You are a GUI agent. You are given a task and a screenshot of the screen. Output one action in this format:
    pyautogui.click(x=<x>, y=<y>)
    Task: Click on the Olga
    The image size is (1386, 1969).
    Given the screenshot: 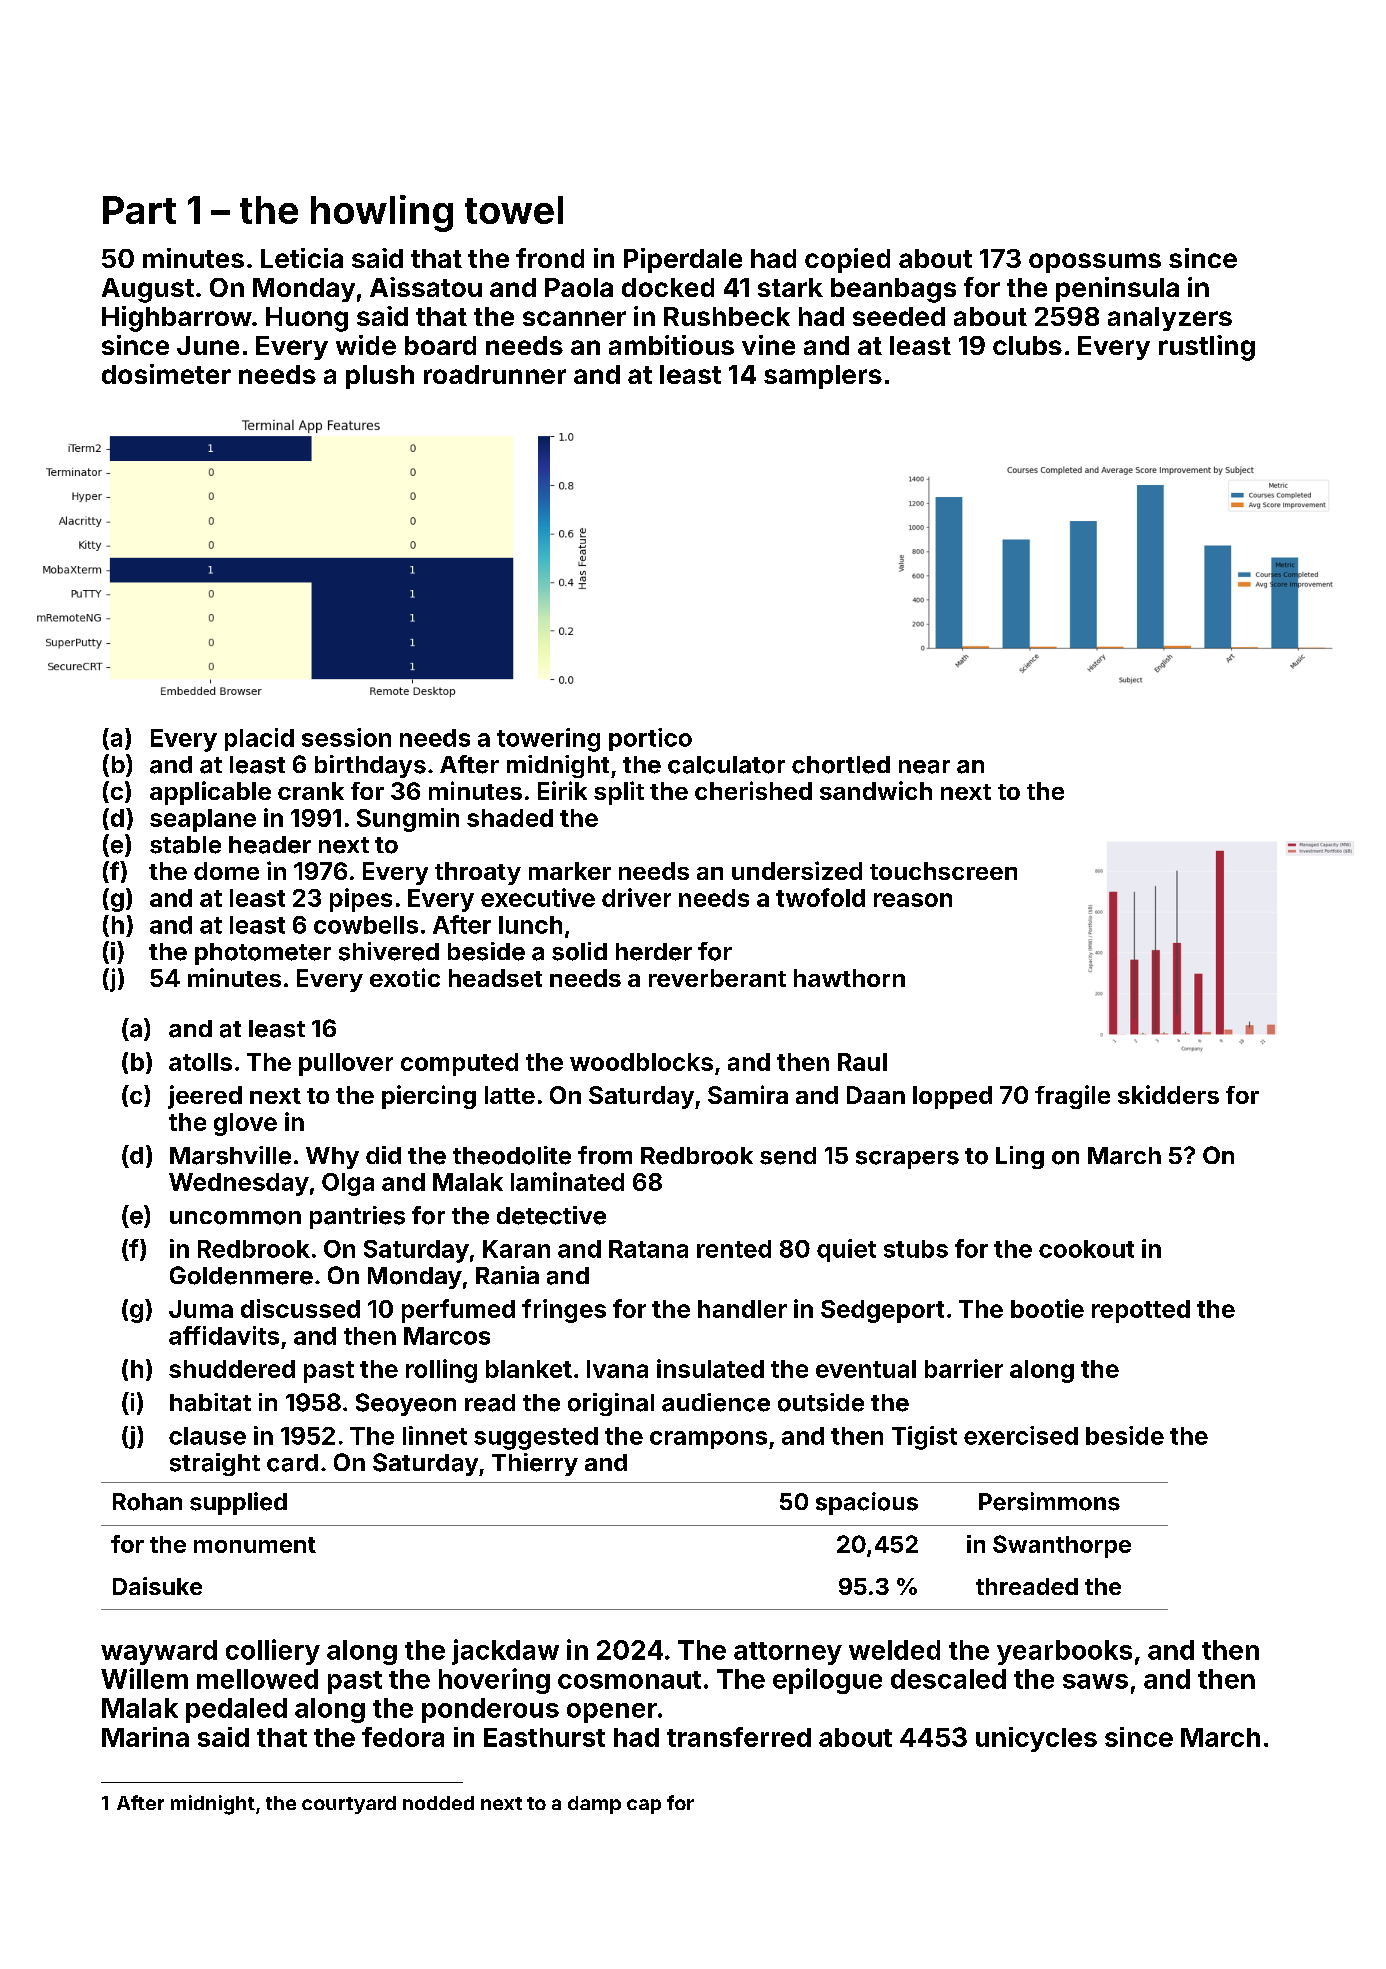 What is the action you would take?
    pyautogui.click(x=348, y=1184)
